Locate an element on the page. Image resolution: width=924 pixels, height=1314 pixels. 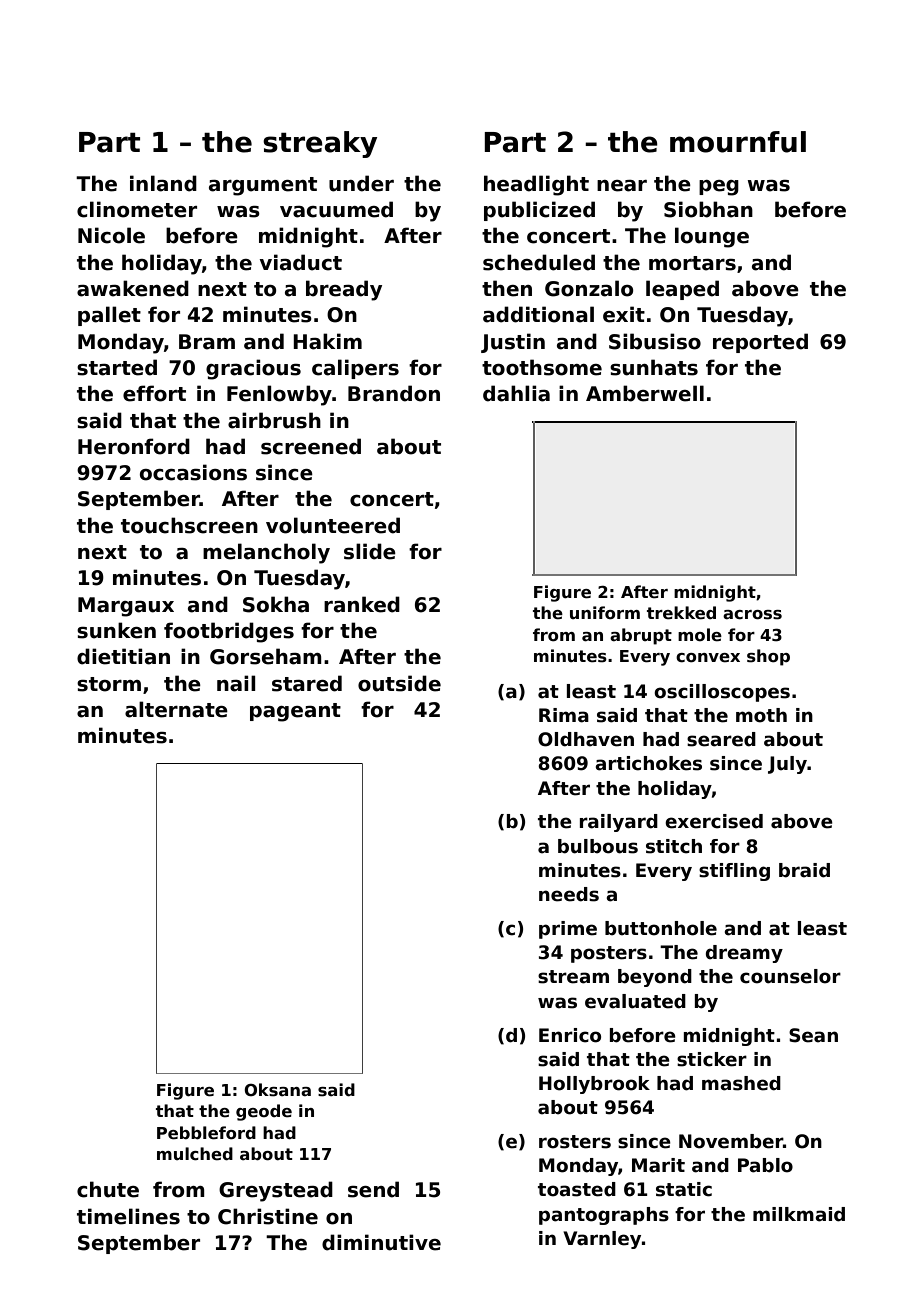
rosters is located at coordinates (575, 1142).
